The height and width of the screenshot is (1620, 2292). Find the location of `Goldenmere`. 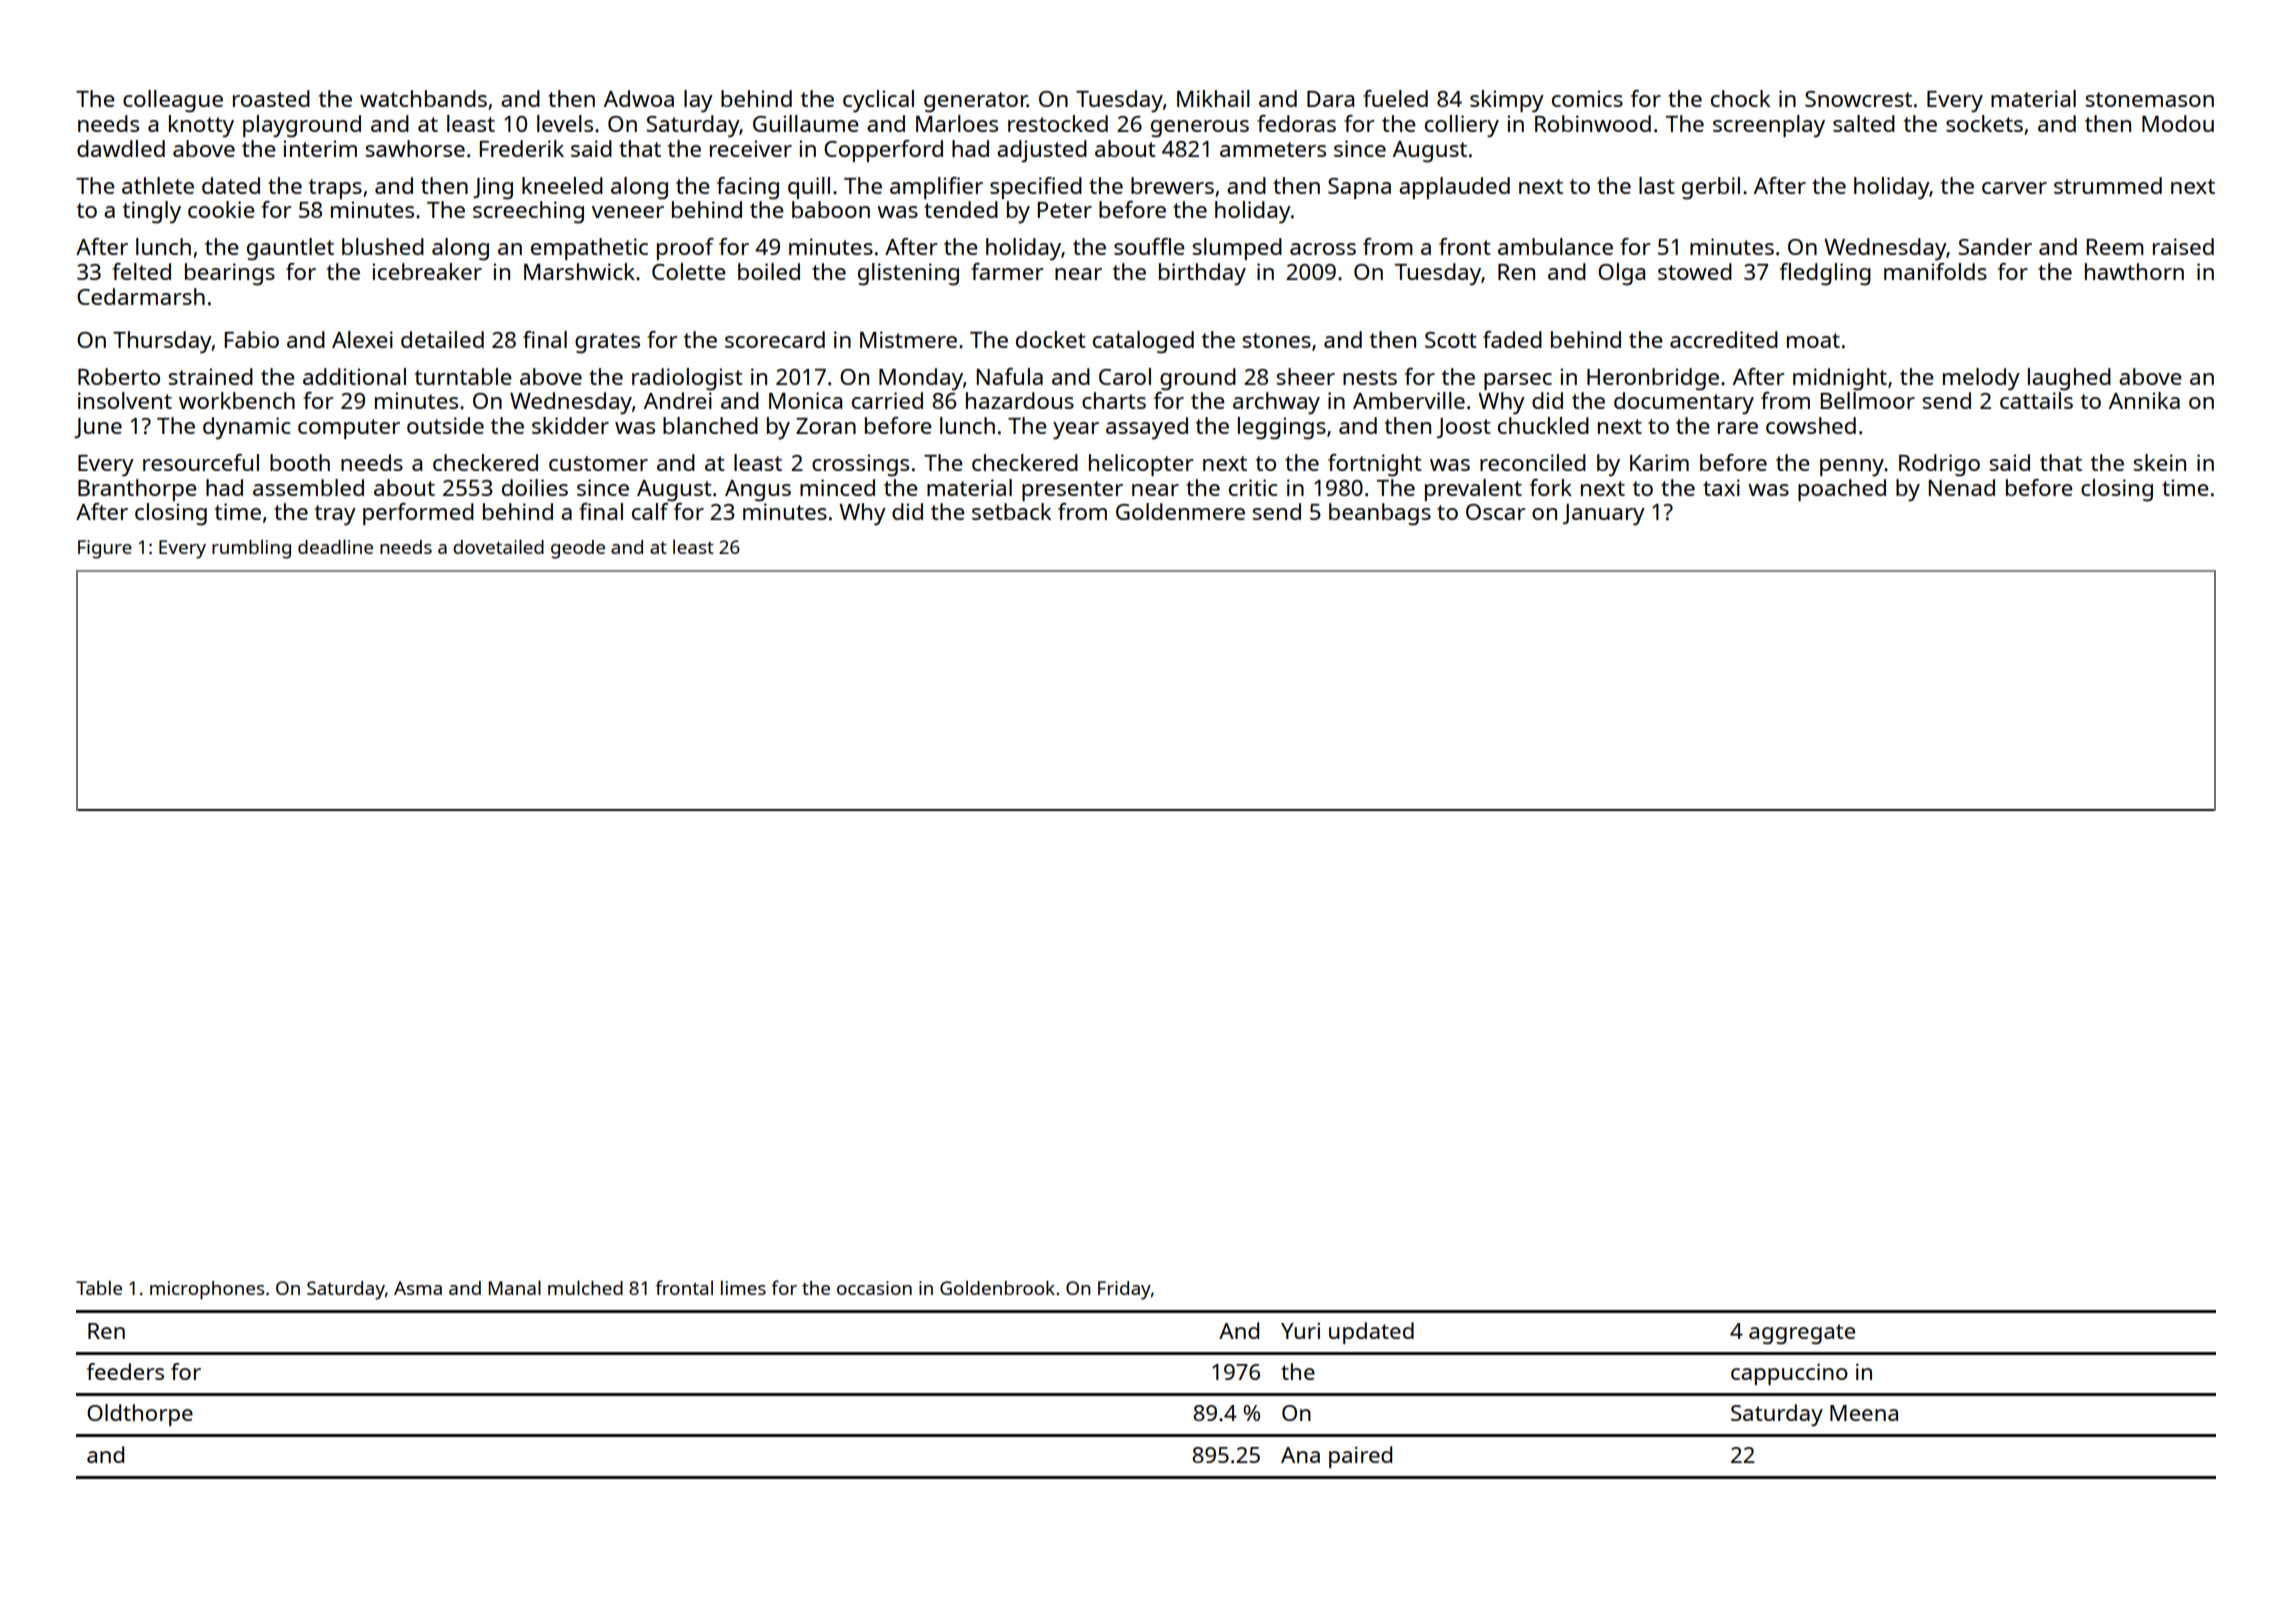

Goldenmere is located at coordinates (1180, 511).
